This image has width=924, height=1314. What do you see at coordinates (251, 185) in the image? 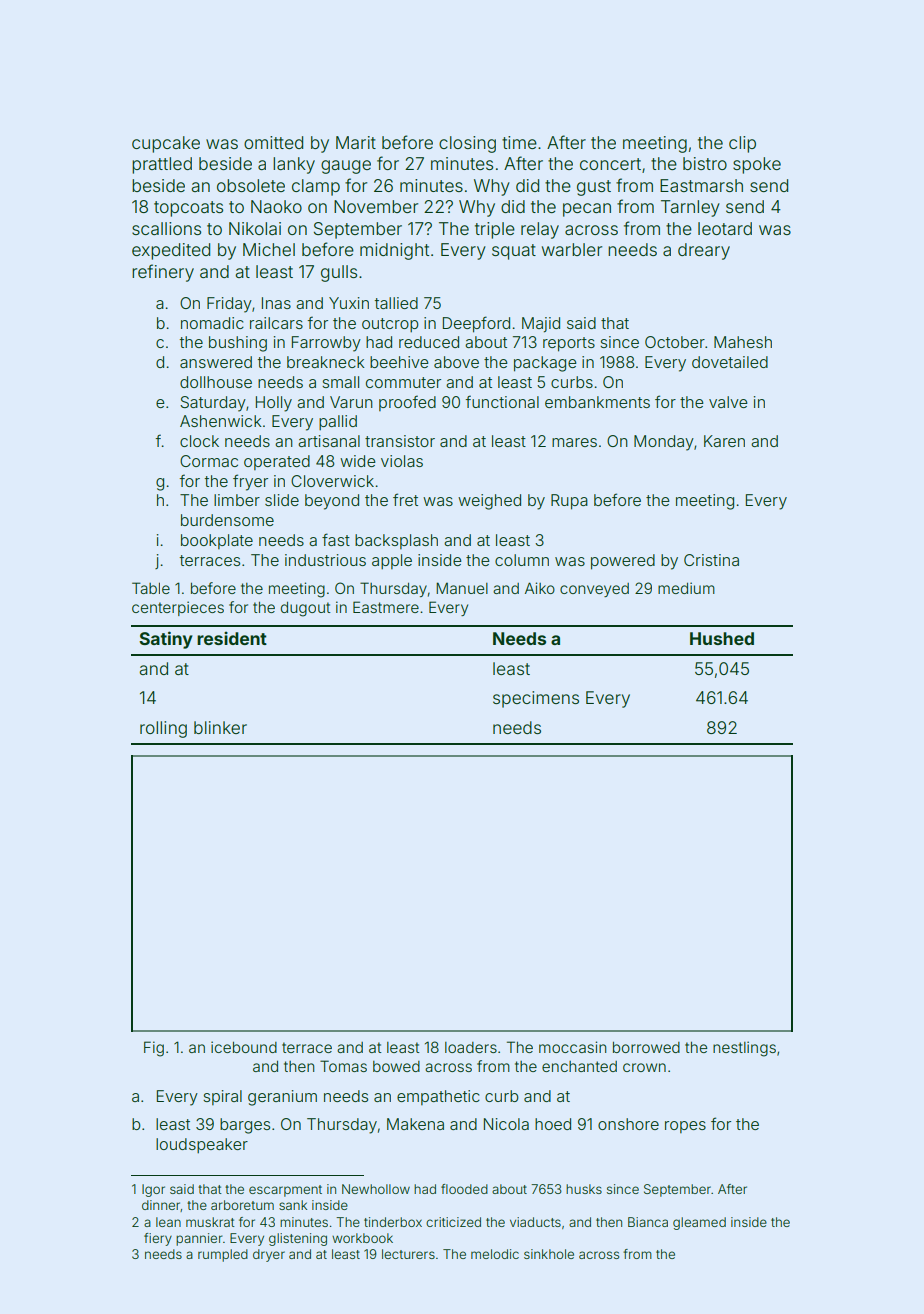
I see `obsolete` at bounding box center [251, 185].
